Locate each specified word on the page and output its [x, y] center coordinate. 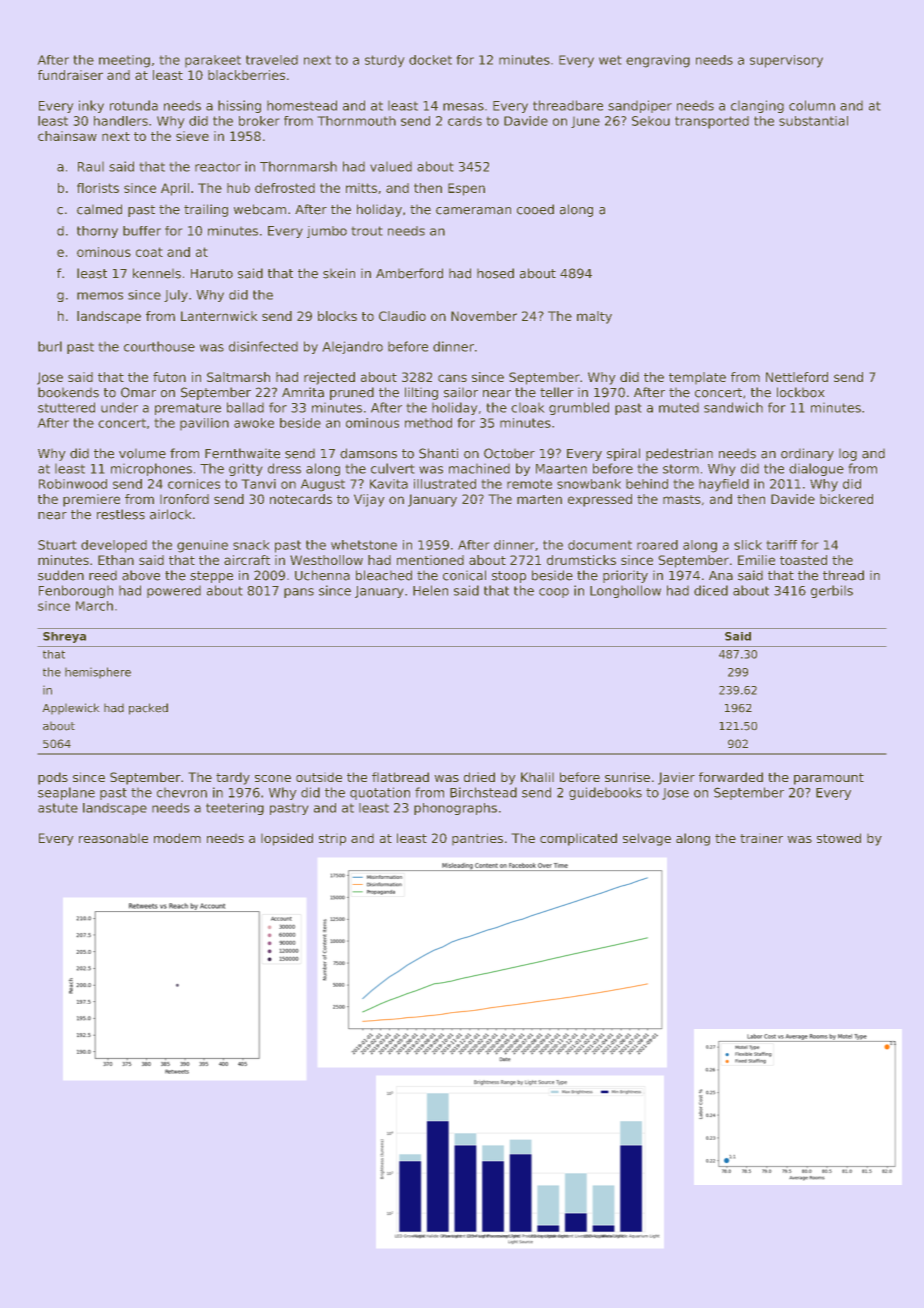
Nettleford [797, 377]
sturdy [385, 61]
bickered [846, 499]
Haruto [212, 274]
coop [554, 593]
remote [529, 484]
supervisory [786, 61]
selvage [647, 839]
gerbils [832, 591]
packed [148, 709]
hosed [495, 273]
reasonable [113, 838]
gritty [246, 469]
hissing [239, 106]
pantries [477, 839]
